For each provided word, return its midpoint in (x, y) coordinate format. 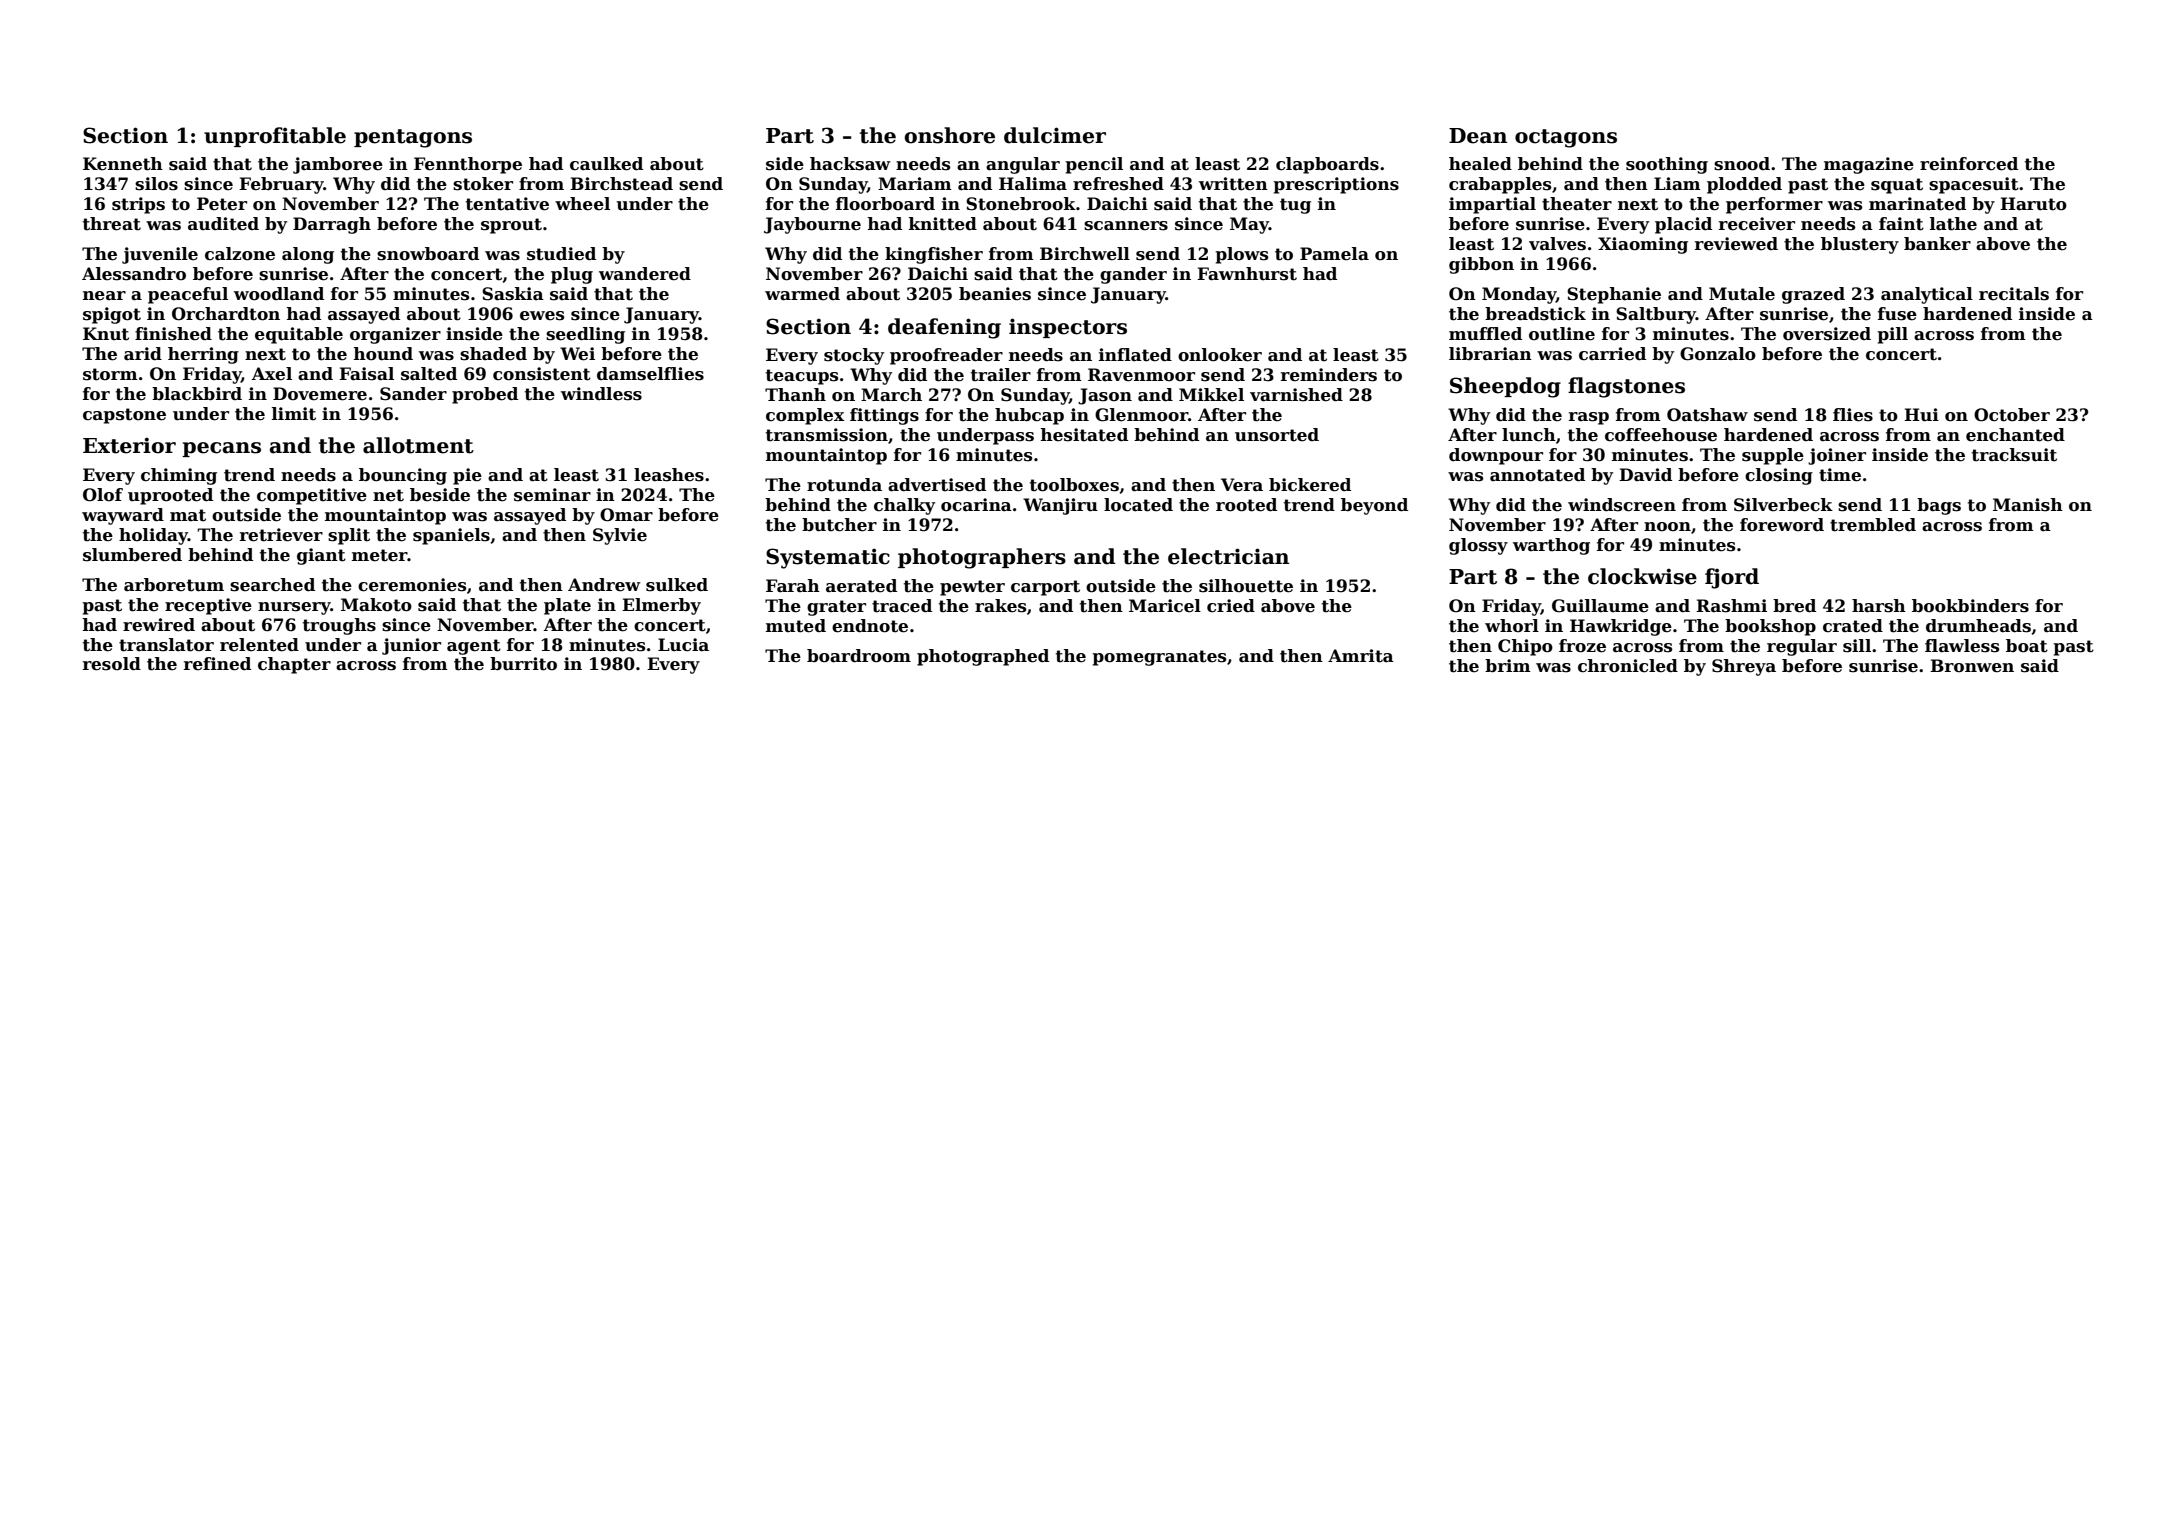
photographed (983, 657)
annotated (1537, 475)
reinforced (1969, 164)
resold (112, 664)
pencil (1094, 165)
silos (156, 184)
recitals (2014, 294)
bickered (1310, 485)
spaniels (451, 536)
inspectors (1068, 328)
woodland (279, 294)
